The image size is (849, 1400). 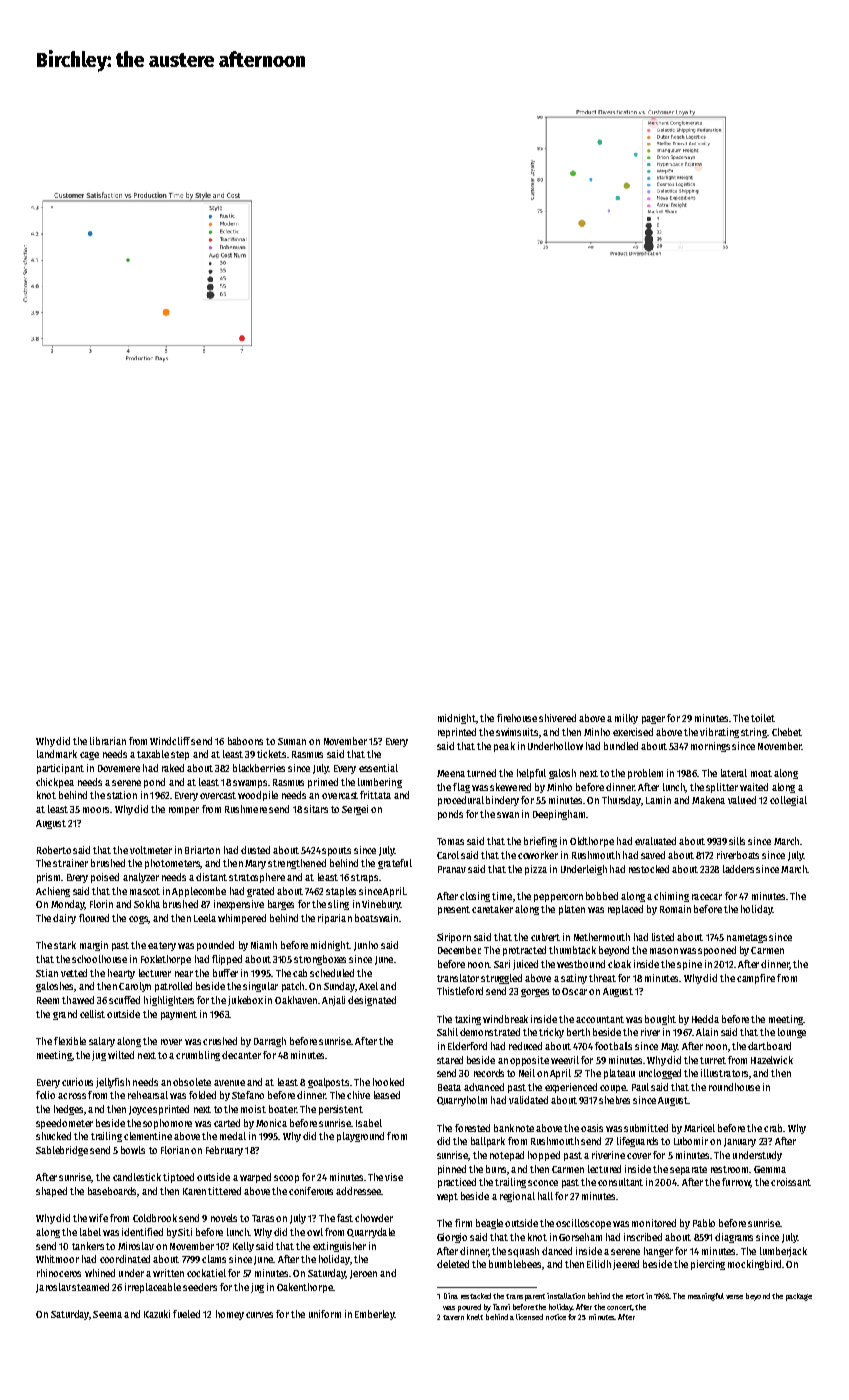 I want to click on Hedda, so click(x=705, y=1019).
